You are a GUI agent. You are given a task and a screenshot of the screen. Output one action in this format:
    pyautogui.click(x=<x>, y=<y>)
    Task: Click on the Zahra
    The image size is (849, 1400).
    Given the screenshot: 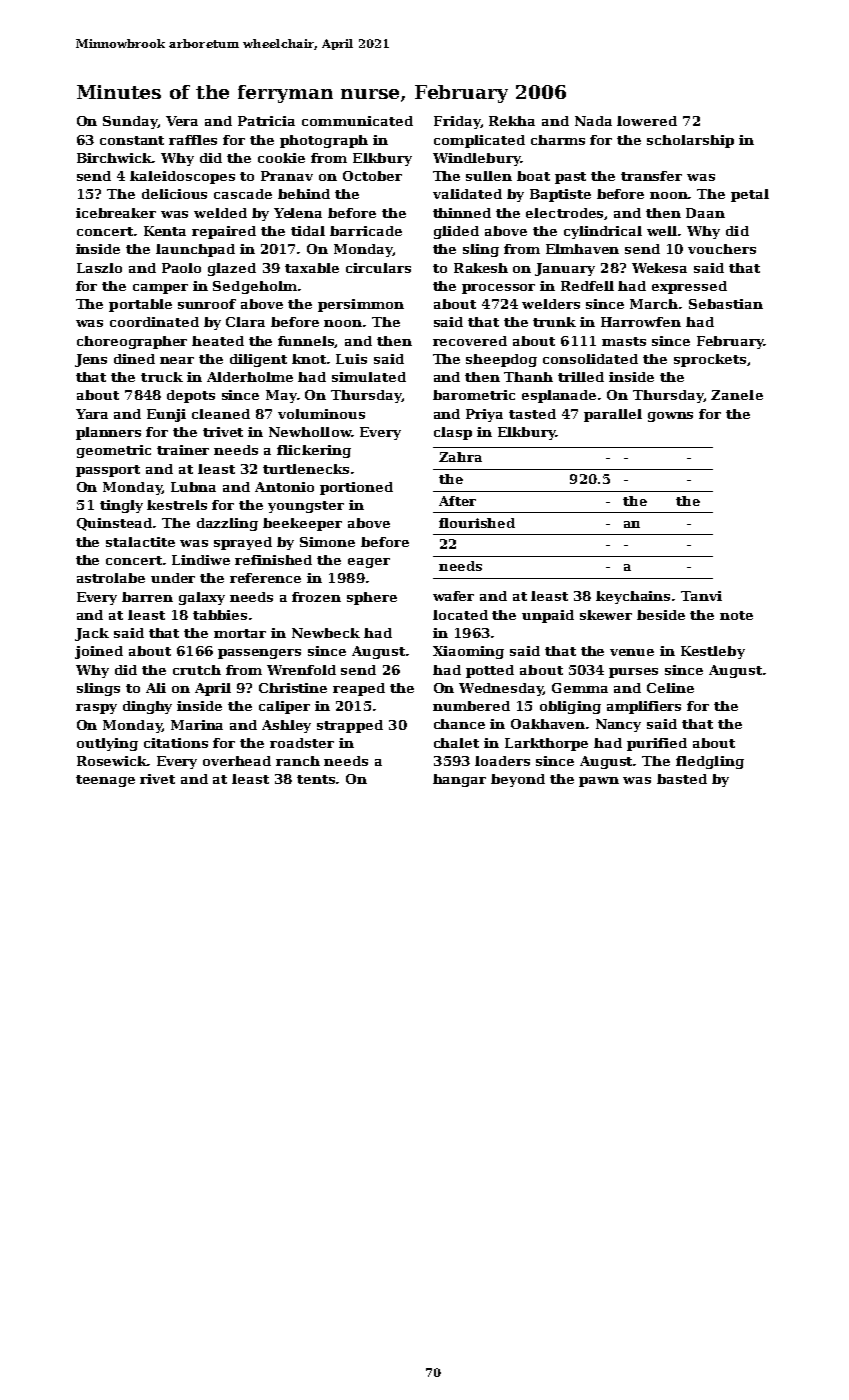 What is the action you would take?
    pyautogui.click(x=460, y=457)
